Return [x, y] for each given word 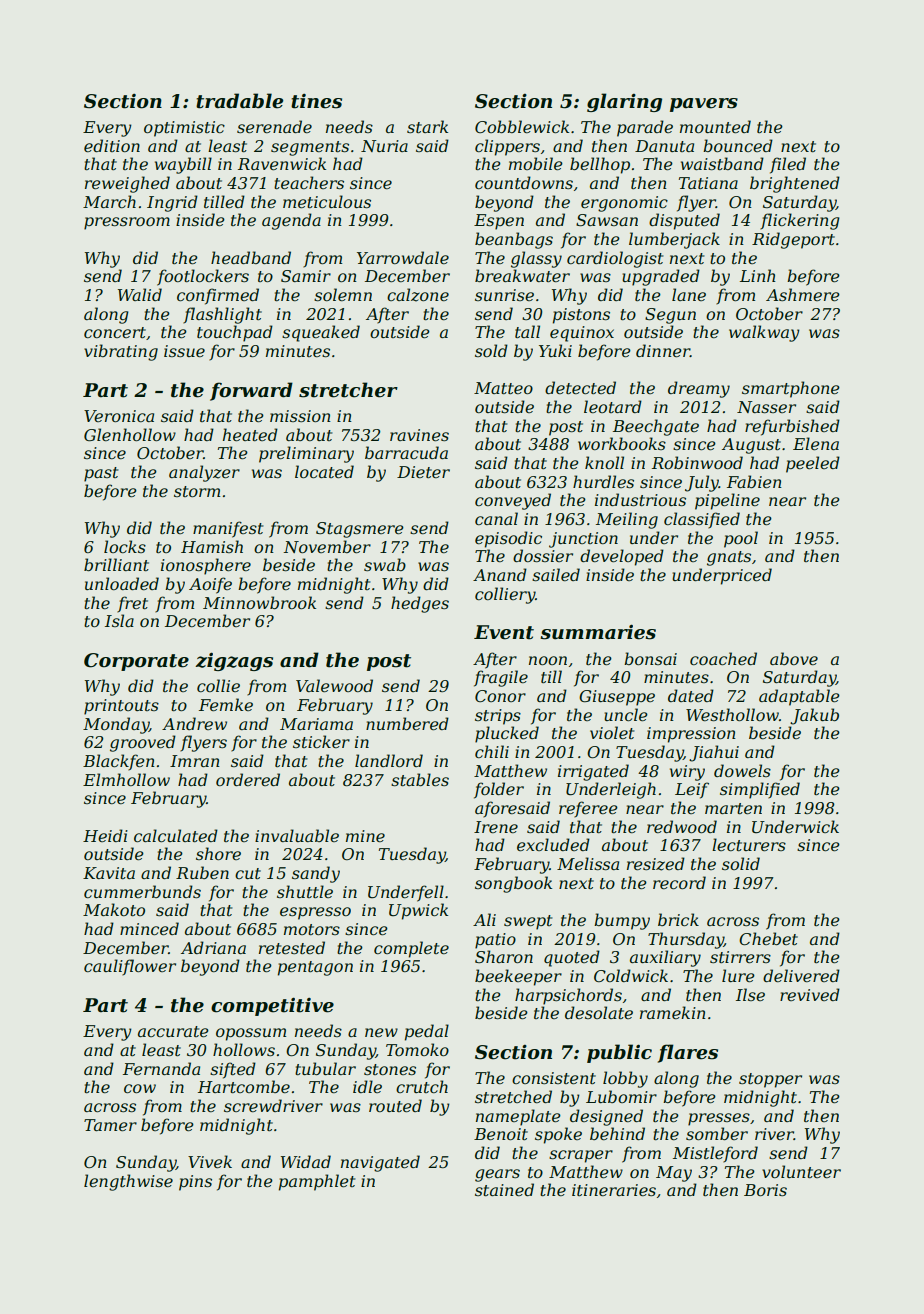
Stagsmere [360, 530]
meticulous [327, 201]
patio [495, 941]
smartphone [791, 389]
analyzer [204, 473]
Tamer [110, 1125]
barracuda [406, 452]
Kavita [109, 873]
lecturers [749, 844]
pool [741, 539]
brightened [795, 184]
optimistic [184, 129]
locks [125, 546]
